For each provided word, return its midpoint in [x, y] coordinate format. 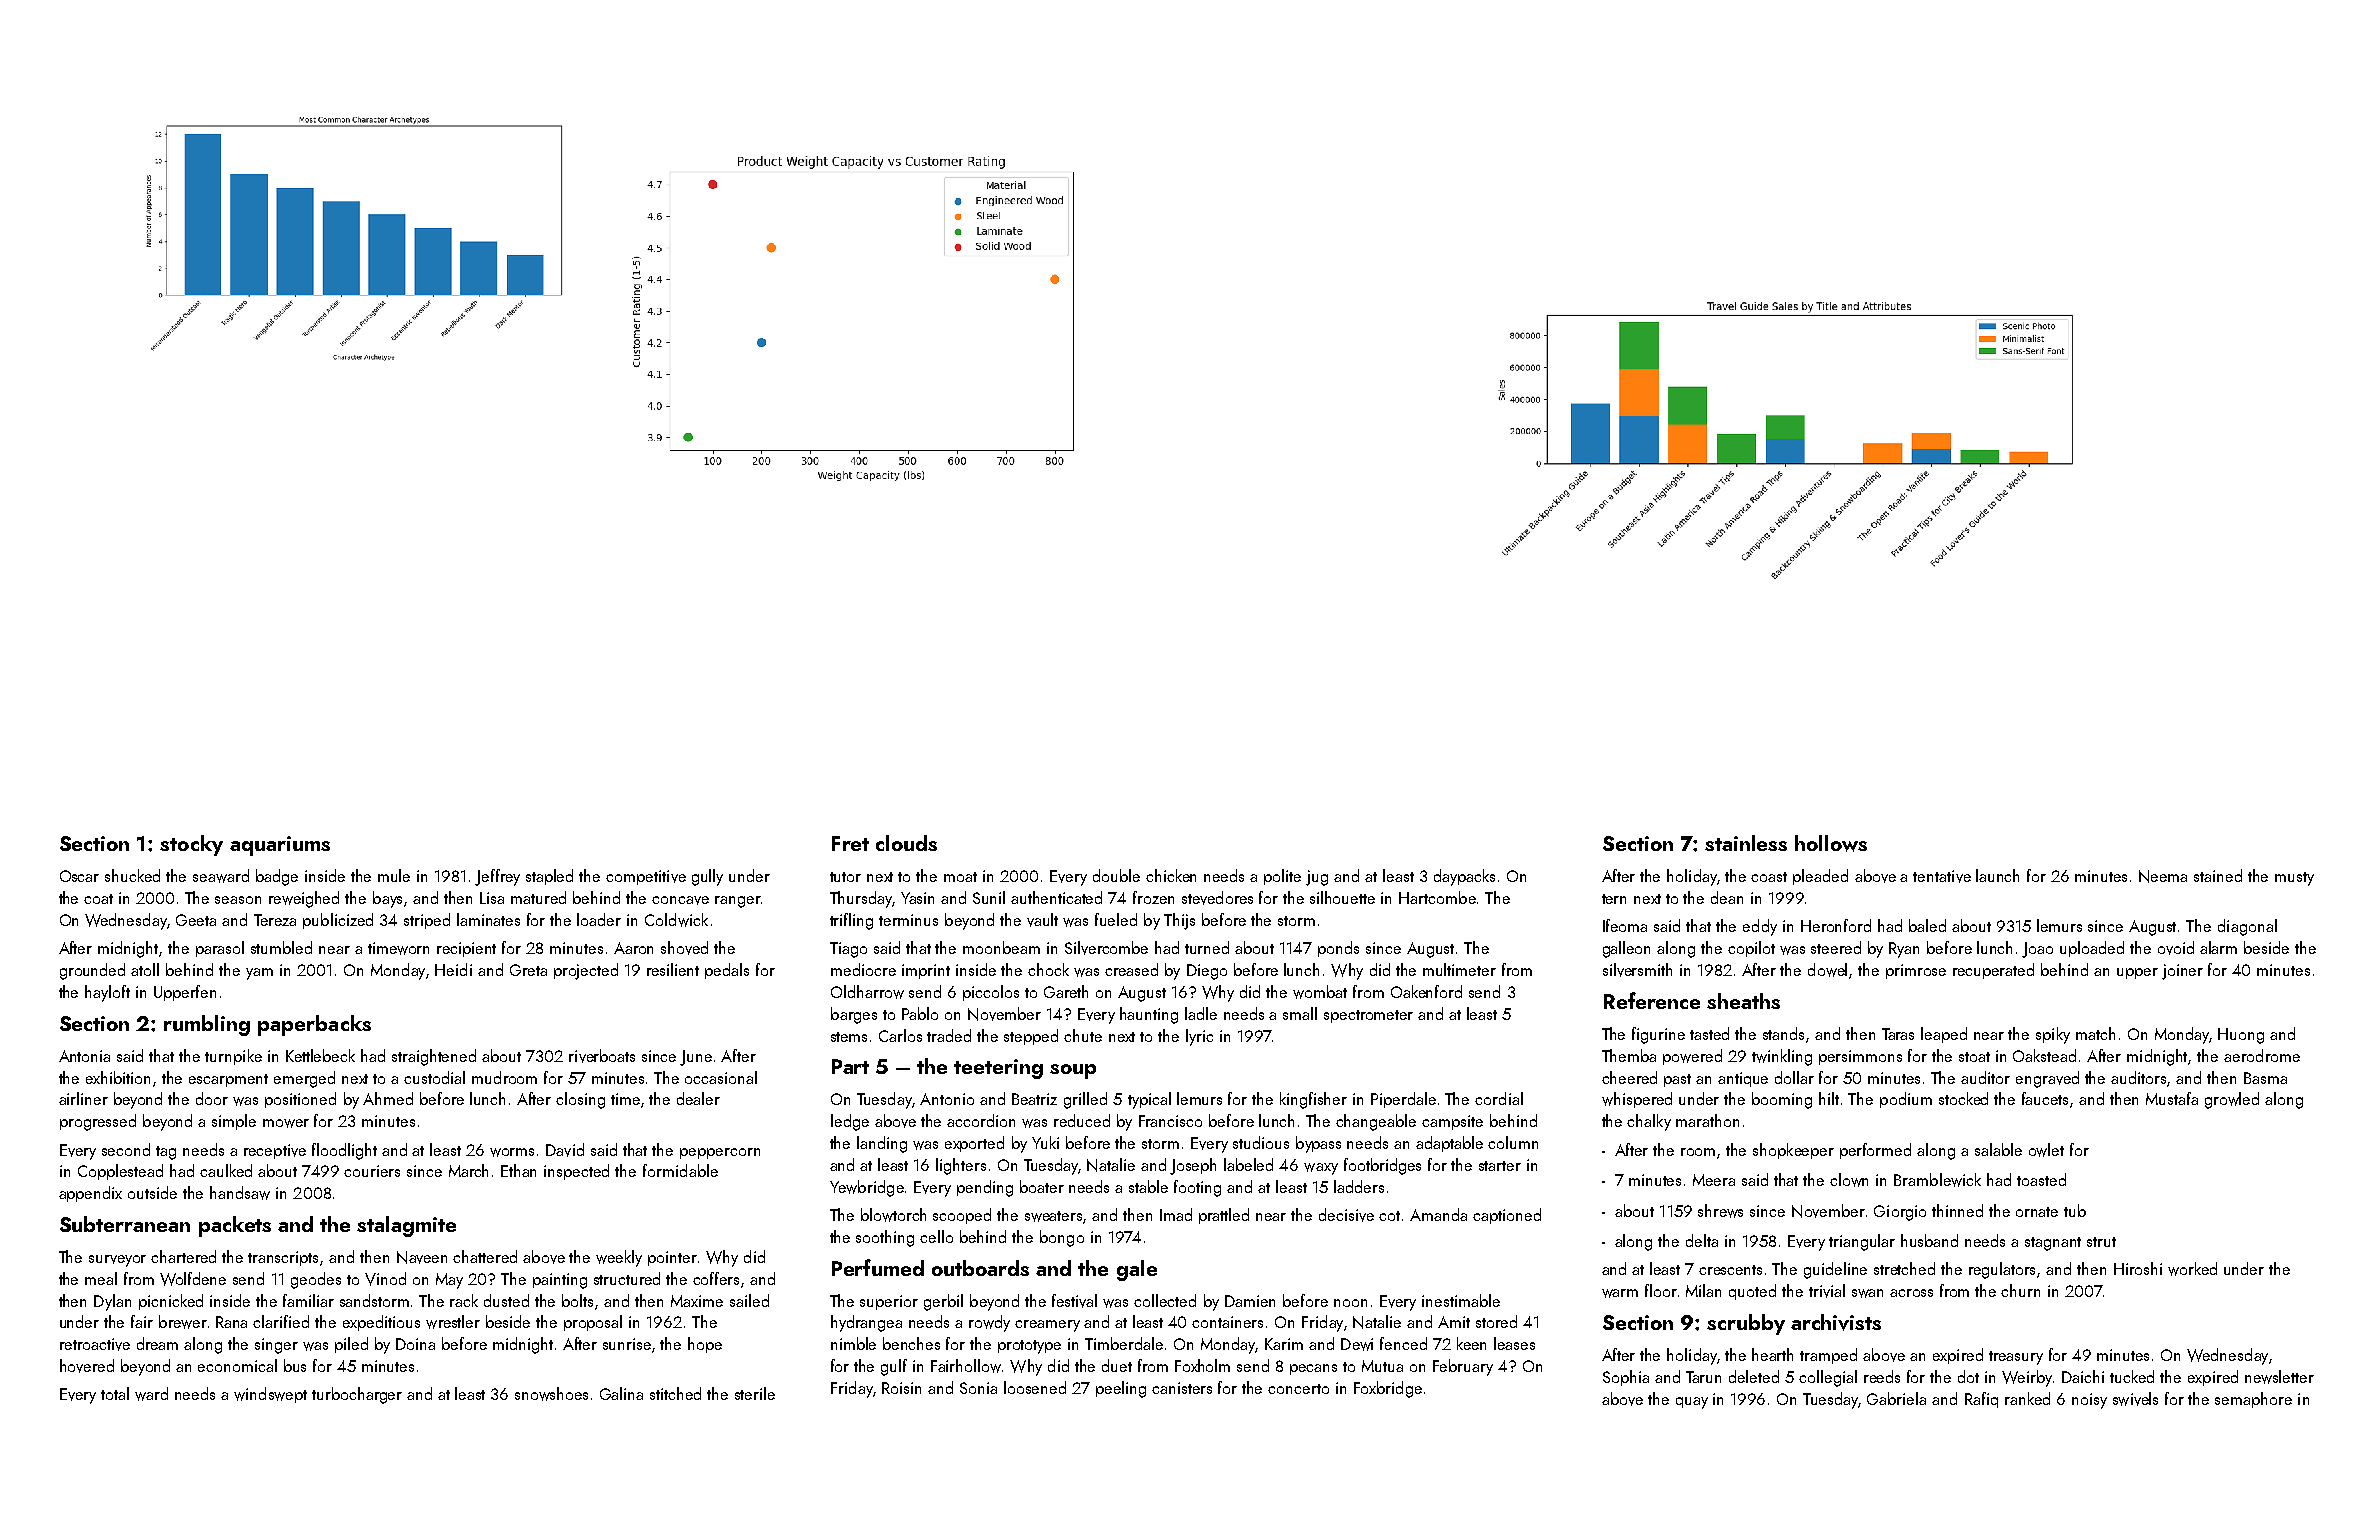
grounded [92, 971]
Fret [850, 843]
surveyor [117, 1261]
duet [1117, 1365]
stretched [1904, 1268]
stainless [1746, 843]
